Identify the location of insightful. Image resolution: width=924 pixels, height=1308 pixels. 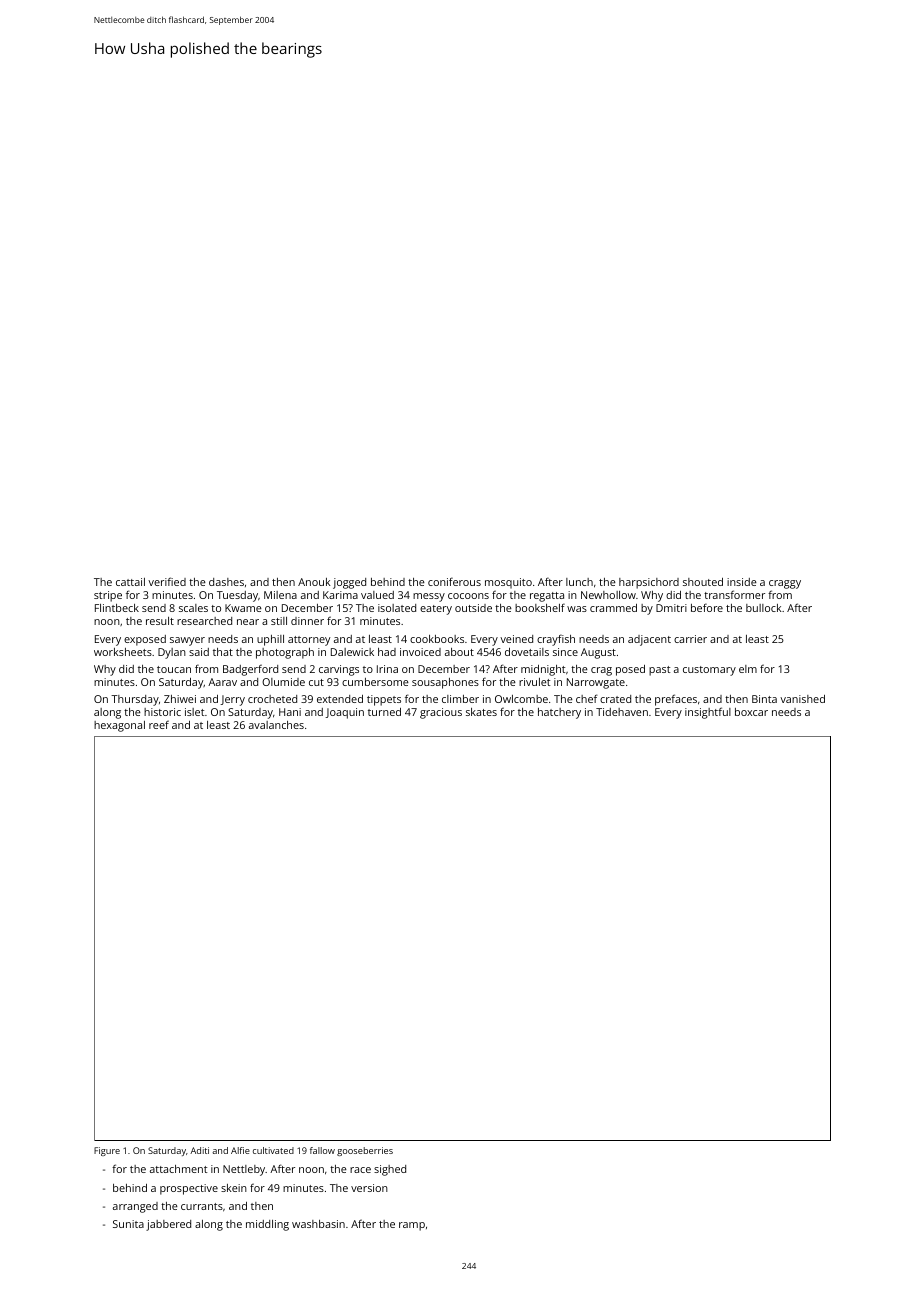
(708, 713).
